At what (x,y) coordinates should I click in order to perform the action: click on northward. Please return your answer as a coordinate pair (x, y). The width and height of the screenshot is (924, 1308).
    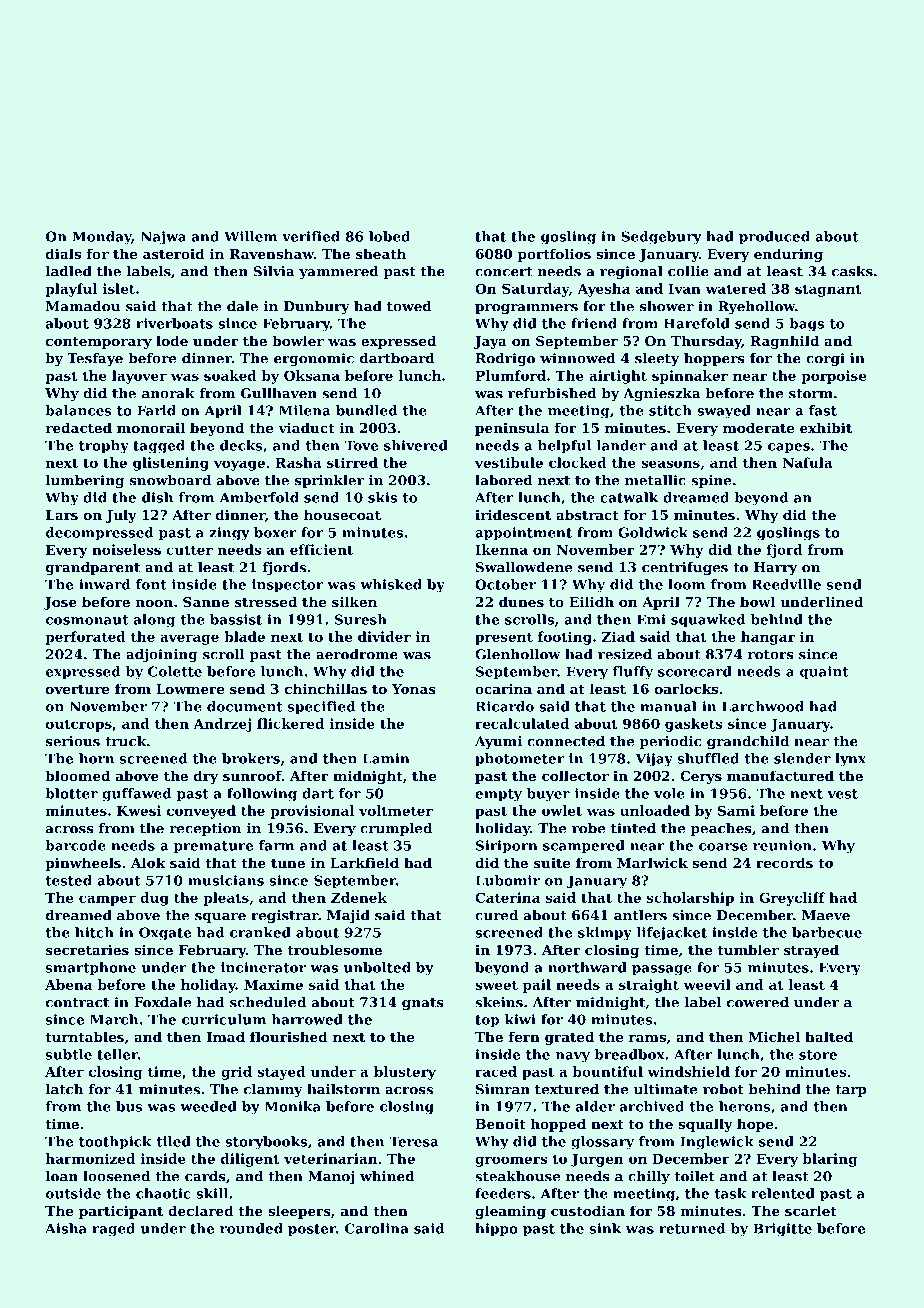
    Looking at the image, I should click on (587, 967).
